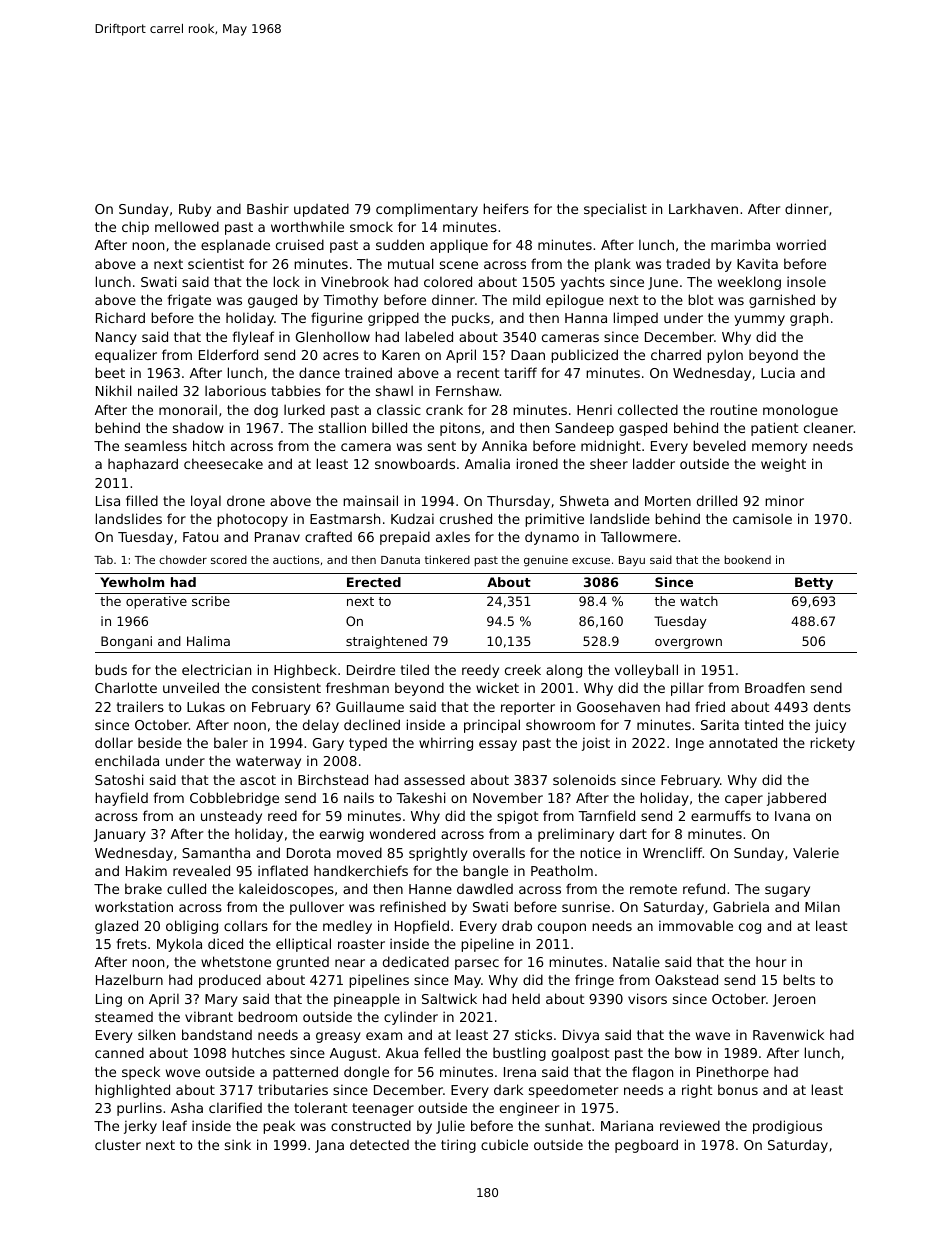 The image size is (952, 1233). Describe the element at coordinates (688, 264) in the screenshot. I see `traded` at that location.
